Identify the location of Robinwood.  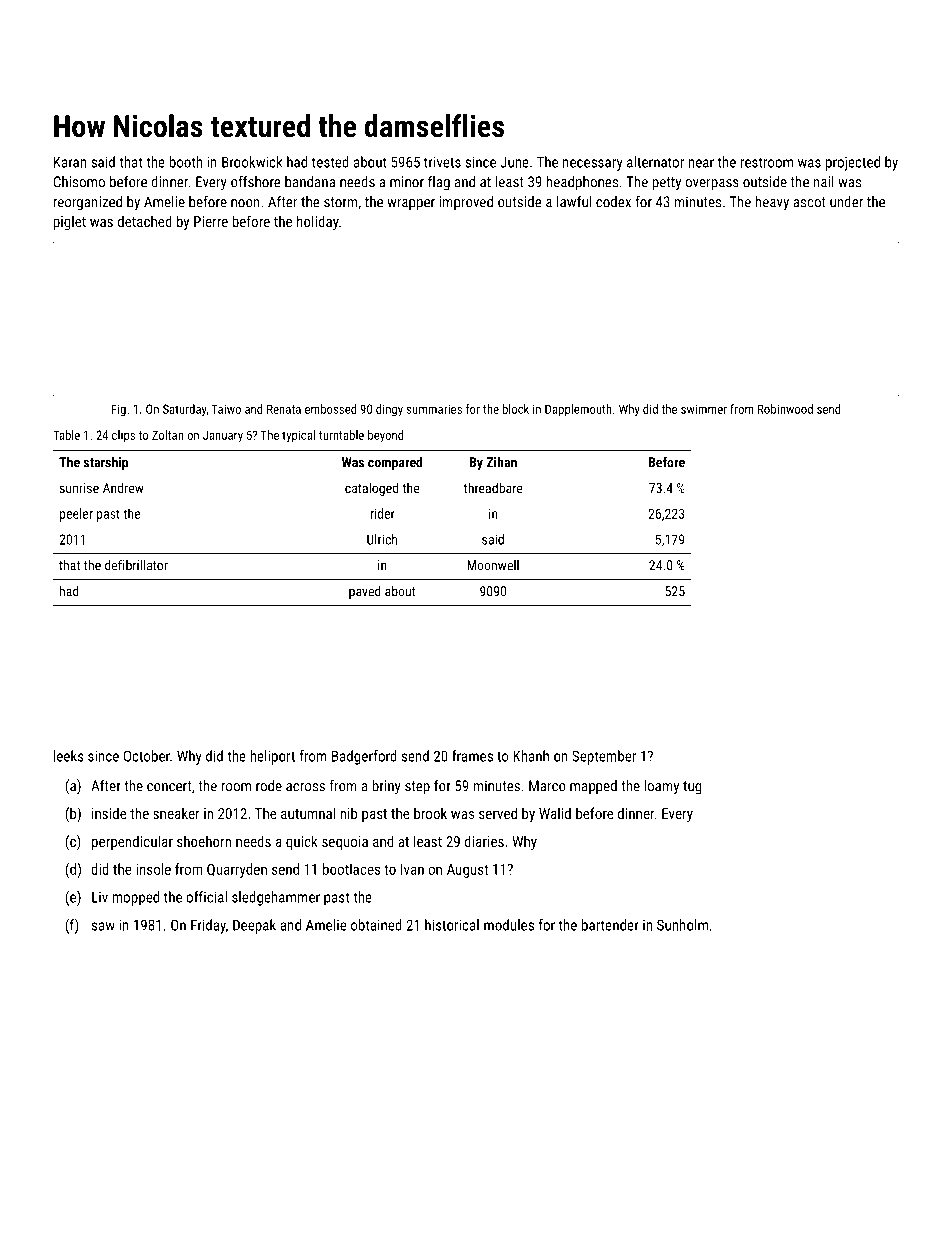
(785, 409).
